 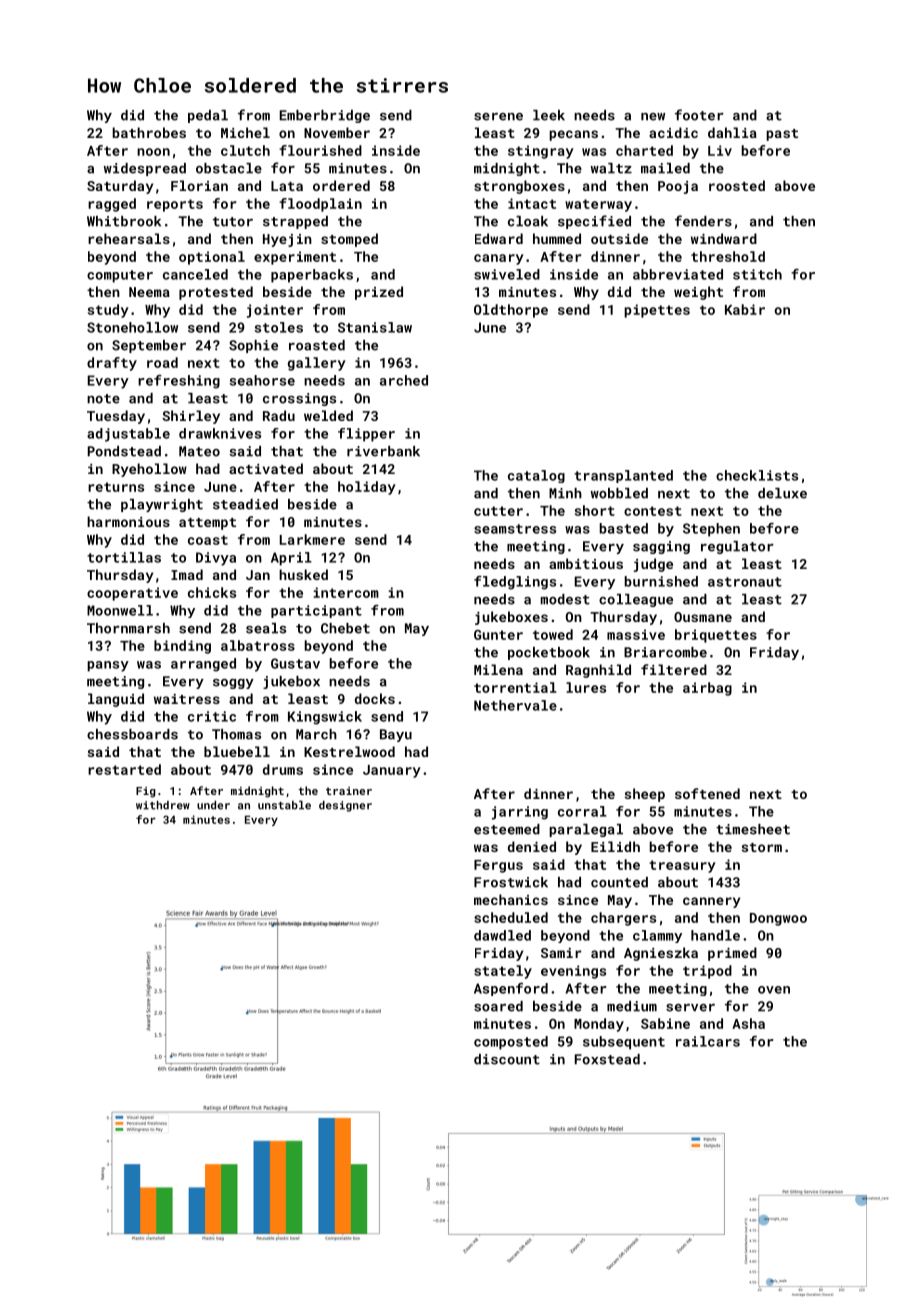 I want to click on serene, so click(x=498, y=117).
